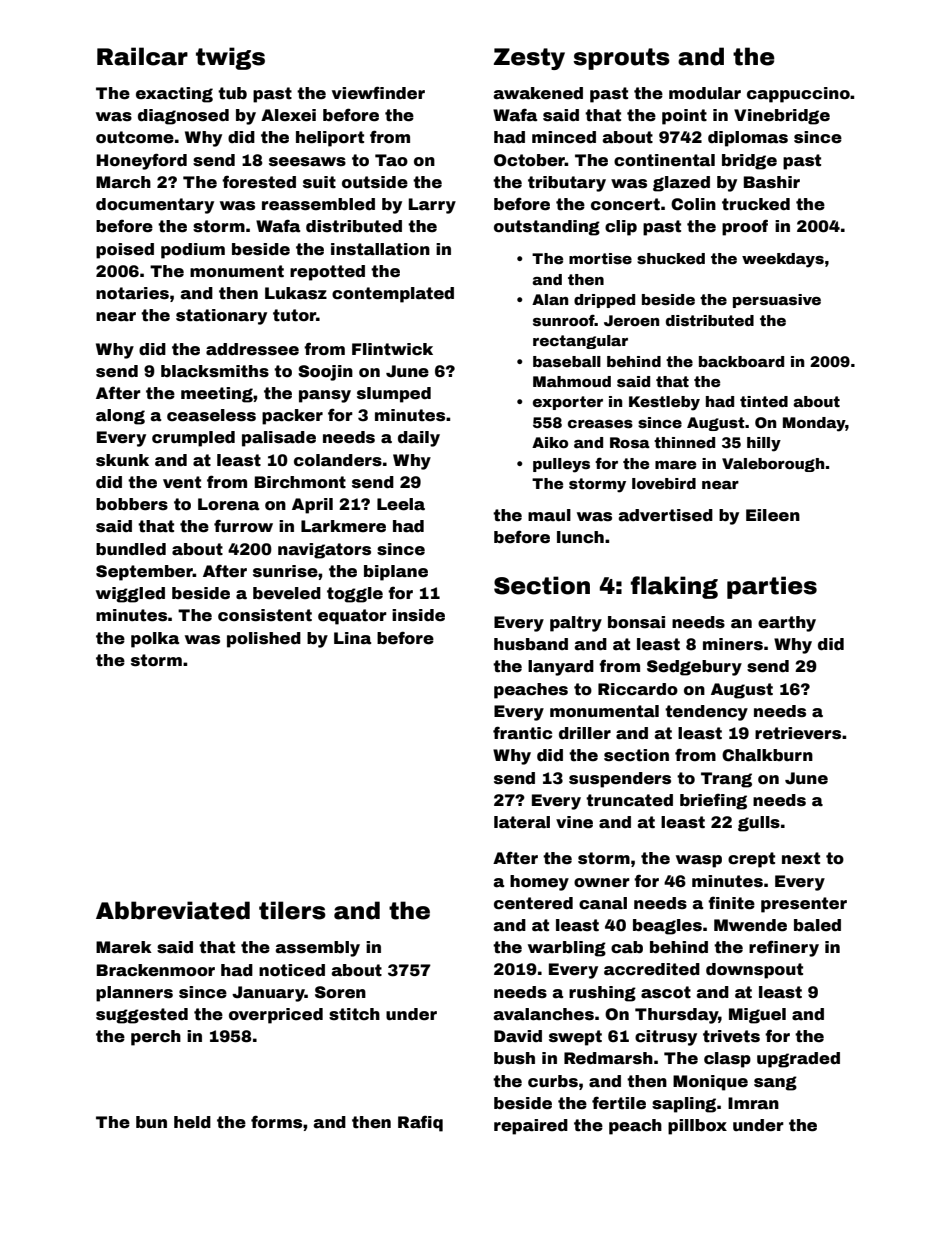 The height and width of the screenshot is (1233, 952). What do you see at coordinates (561, 465) in the screenshot?
I see `pulleys` at bounding box center [561, 465].
